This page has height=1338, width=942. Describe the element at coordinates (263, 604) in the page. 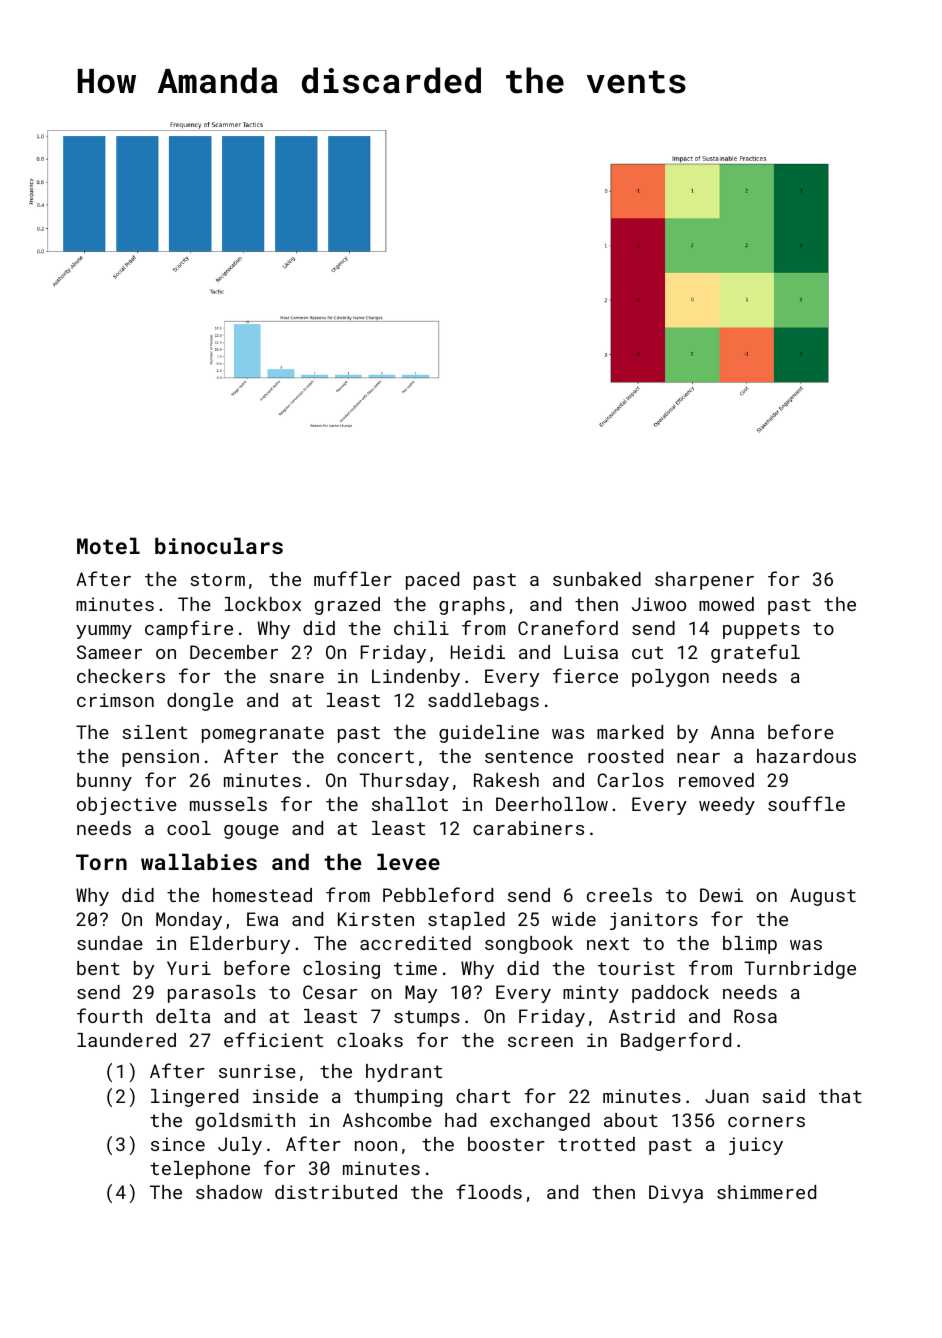

I see `lockbox` at that location.
